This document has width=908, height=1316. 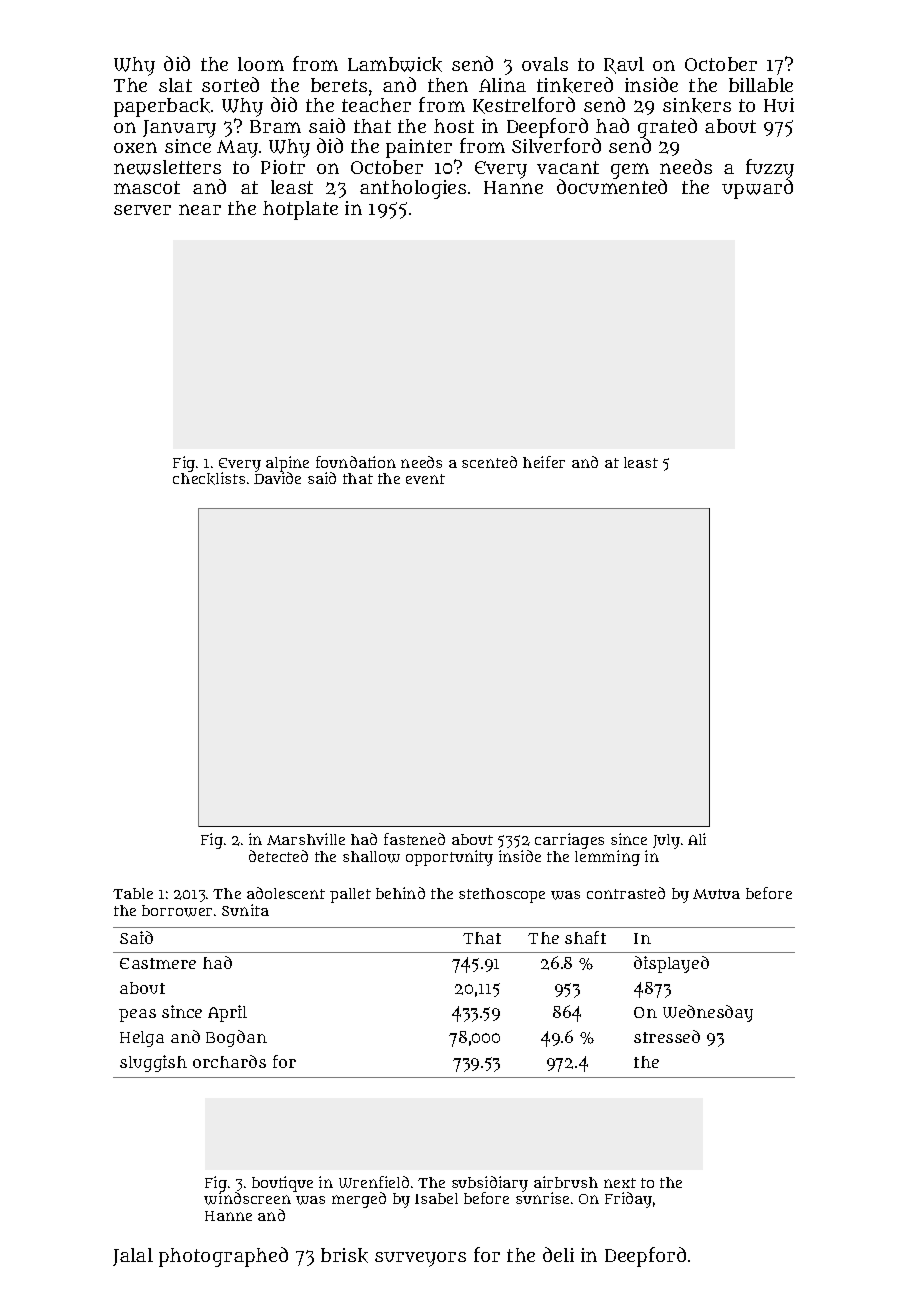 I want to click on checklists, so click(x=209, y=478).
